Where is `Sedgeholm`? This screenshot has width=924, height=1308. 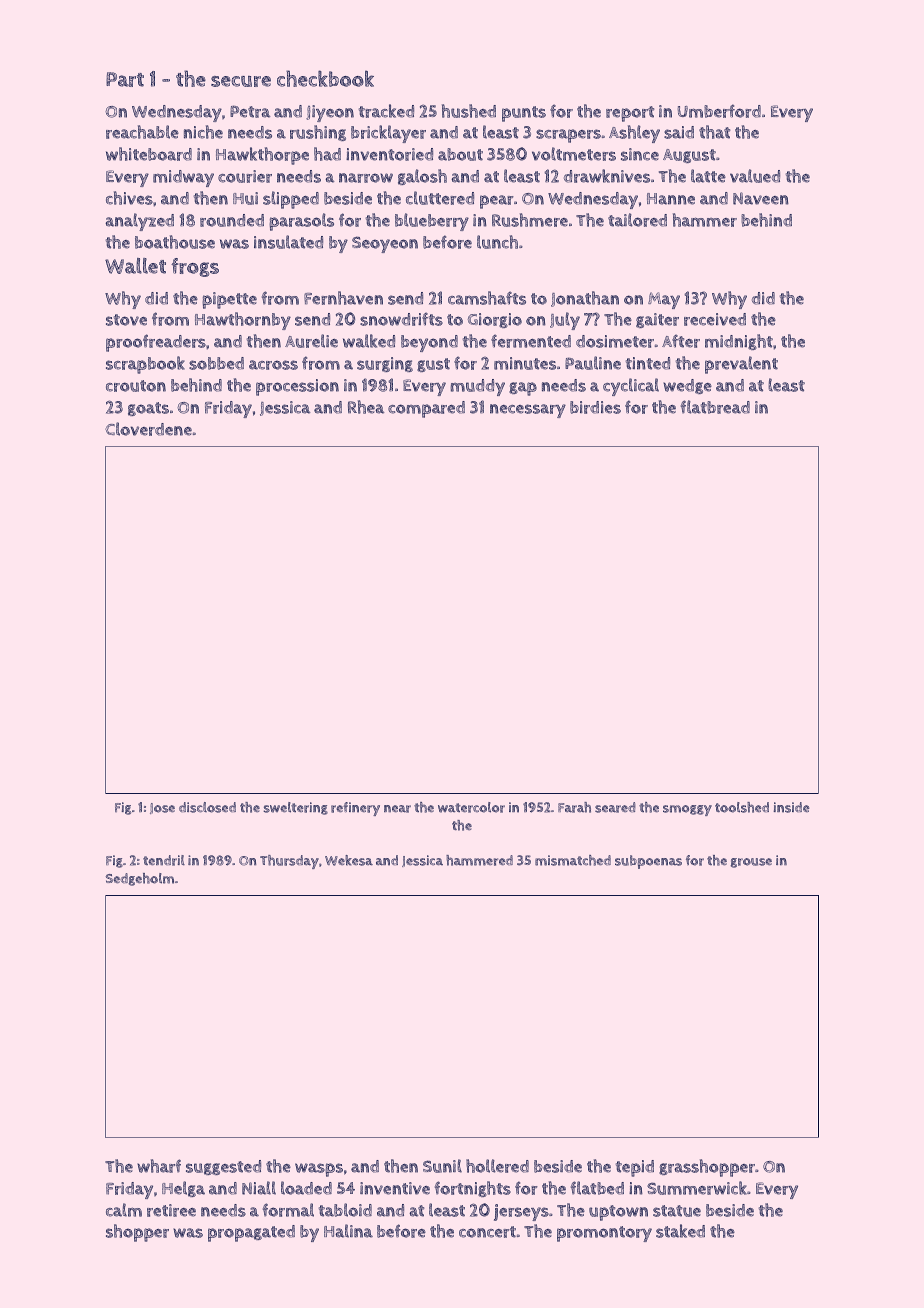 Sedgeholm is located at coordinates (140, 879).
